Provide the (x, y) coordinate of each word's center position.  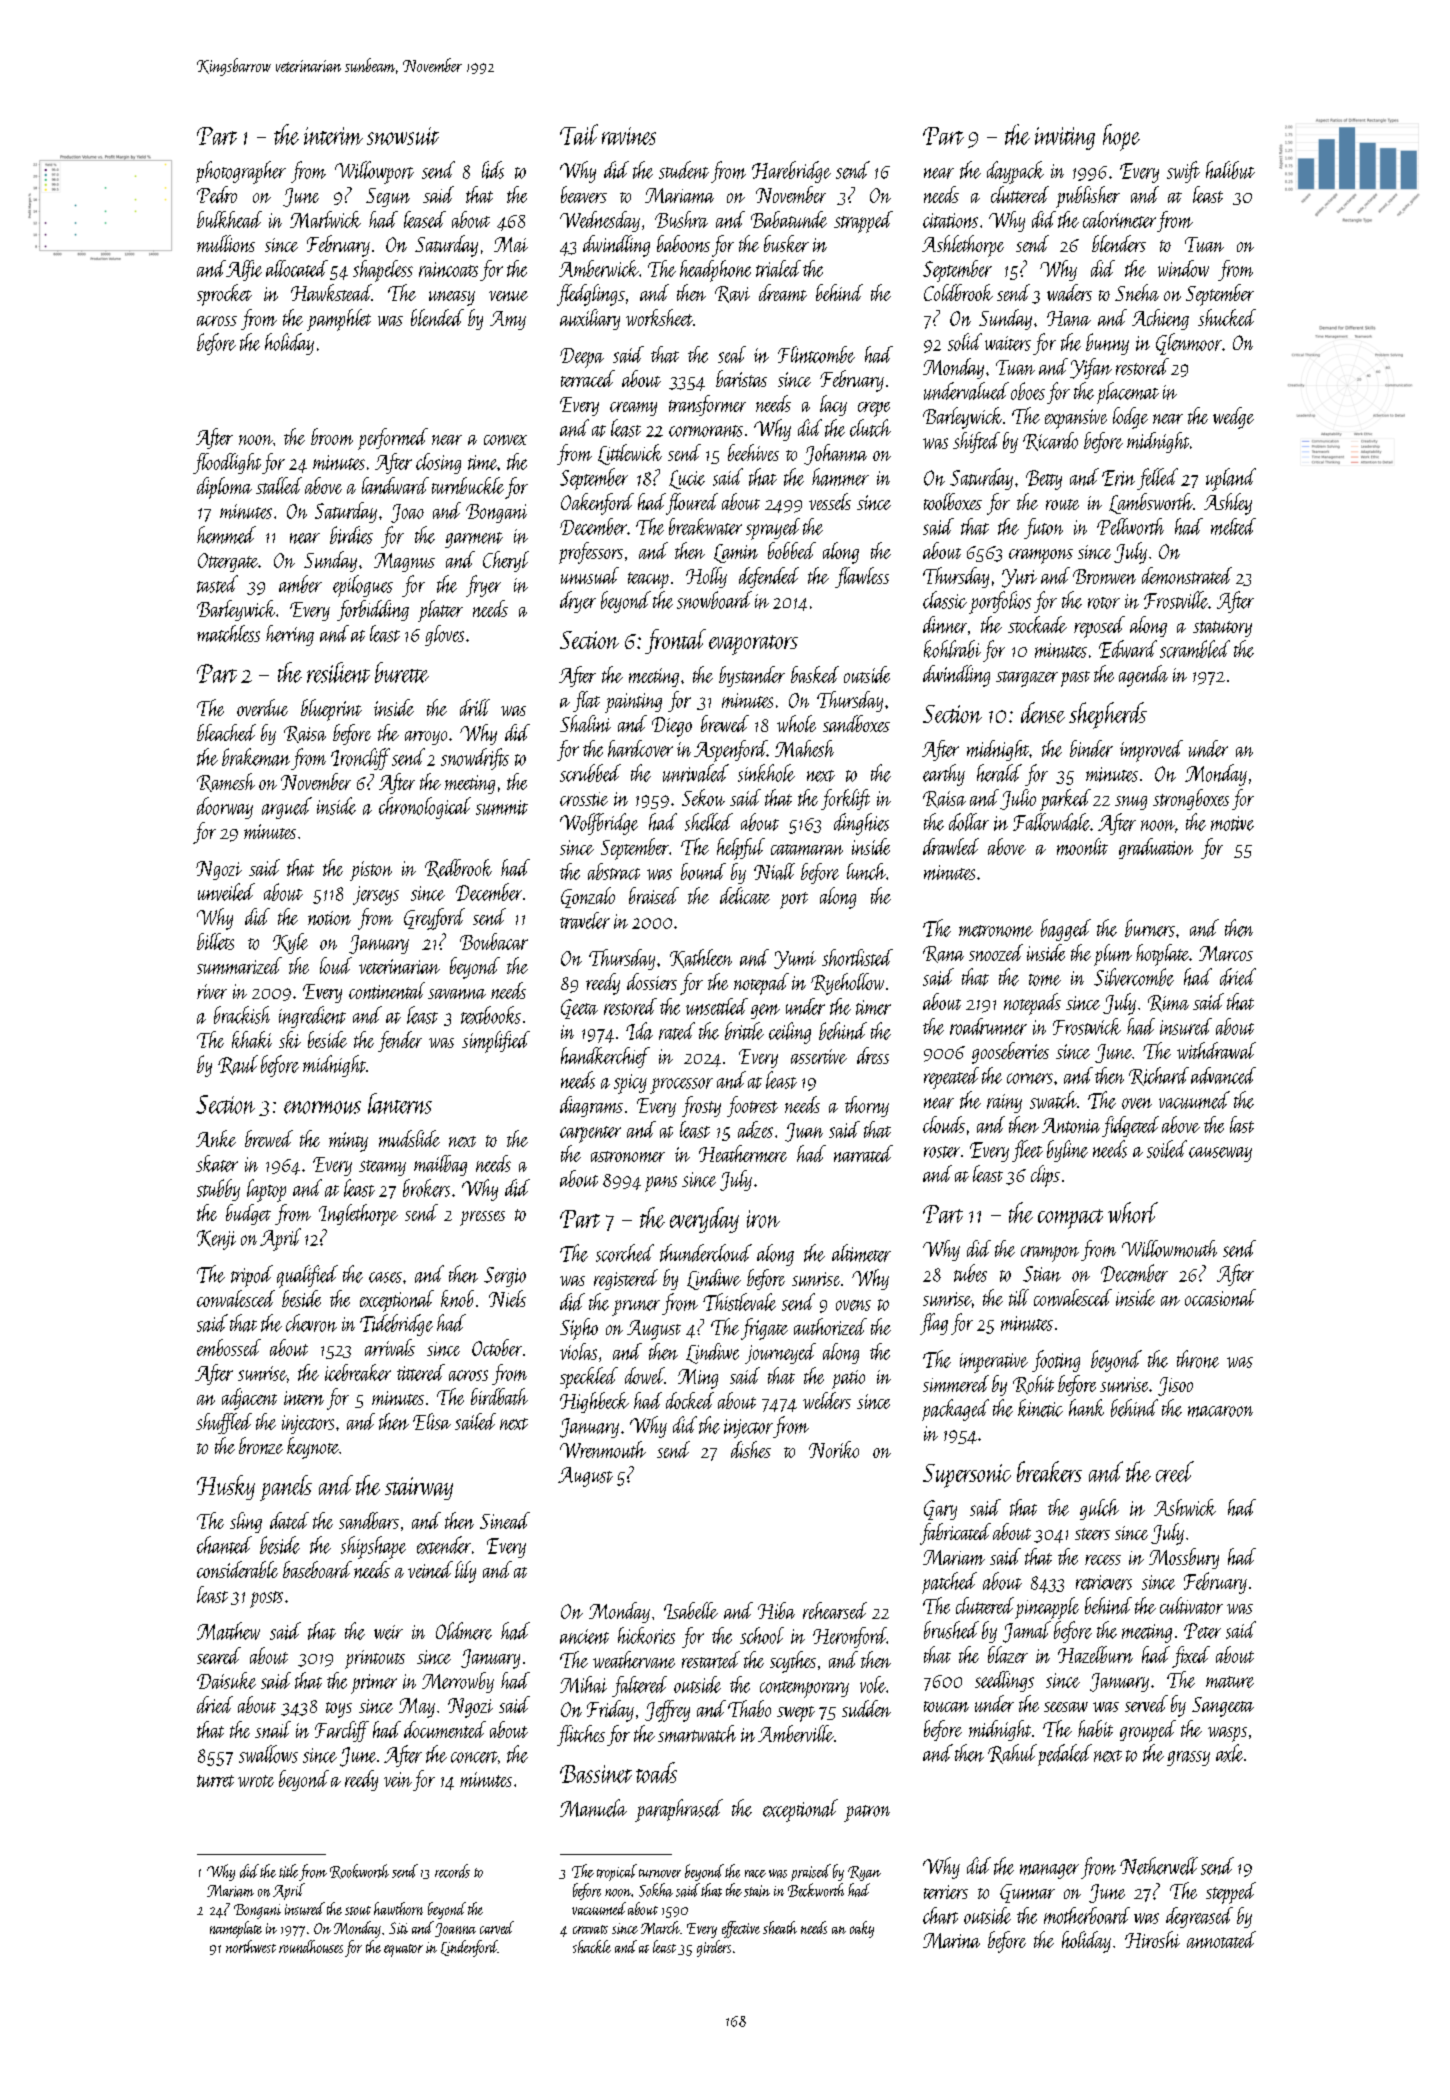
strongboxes (1191, 799)
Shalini (585, 723)
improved (1151, 751)
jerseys (376, 895)
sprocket (224, 295)
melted (1233, 526)
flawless (862, 577)
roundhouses (311, 1946)
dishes (751, 1449)
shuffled (224, 1423)
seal (732, 354)
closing (438, 463)
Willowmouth (1169, 1248)
